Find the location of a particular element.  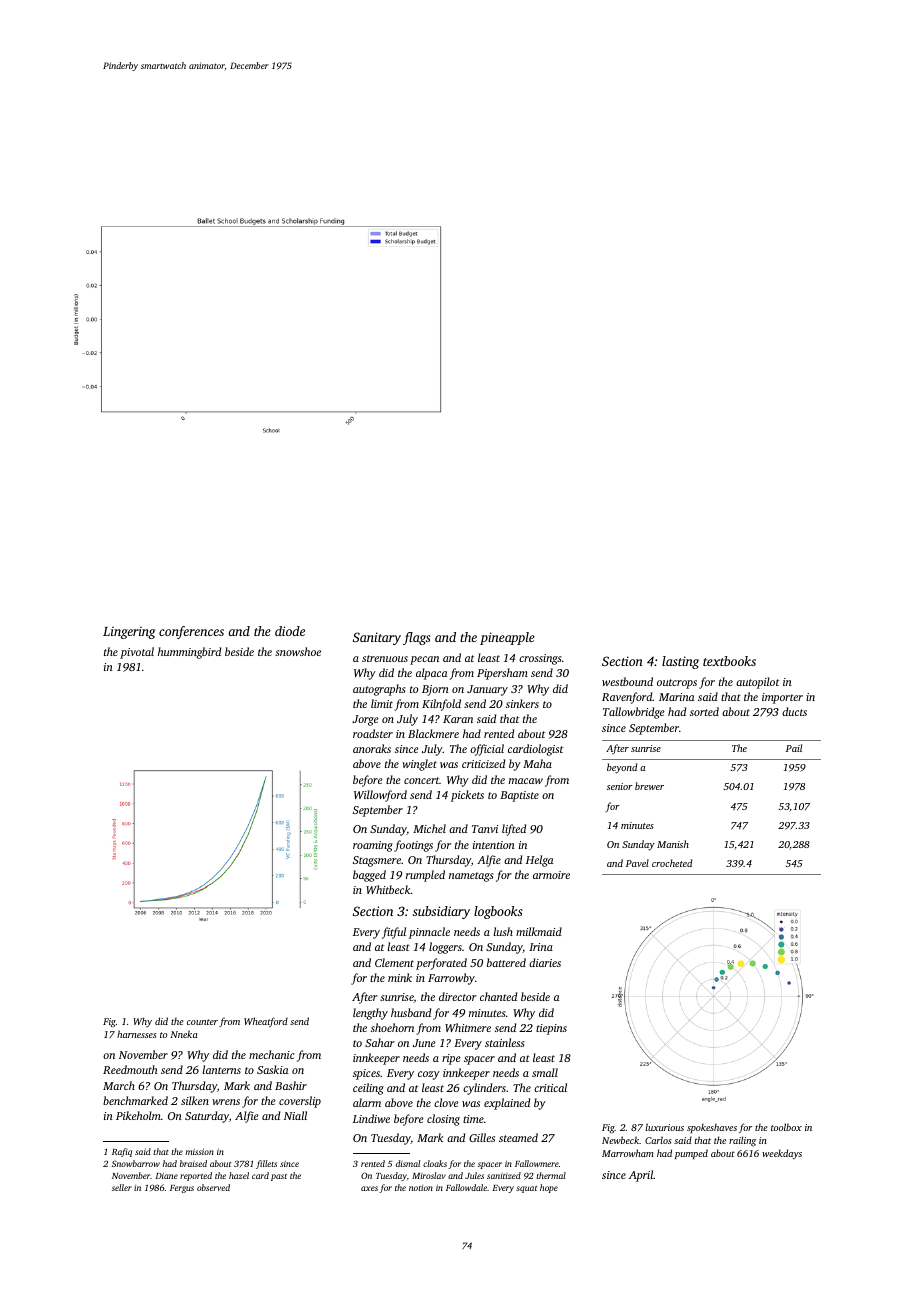

Lingering is located at coordinates (129, 632).
